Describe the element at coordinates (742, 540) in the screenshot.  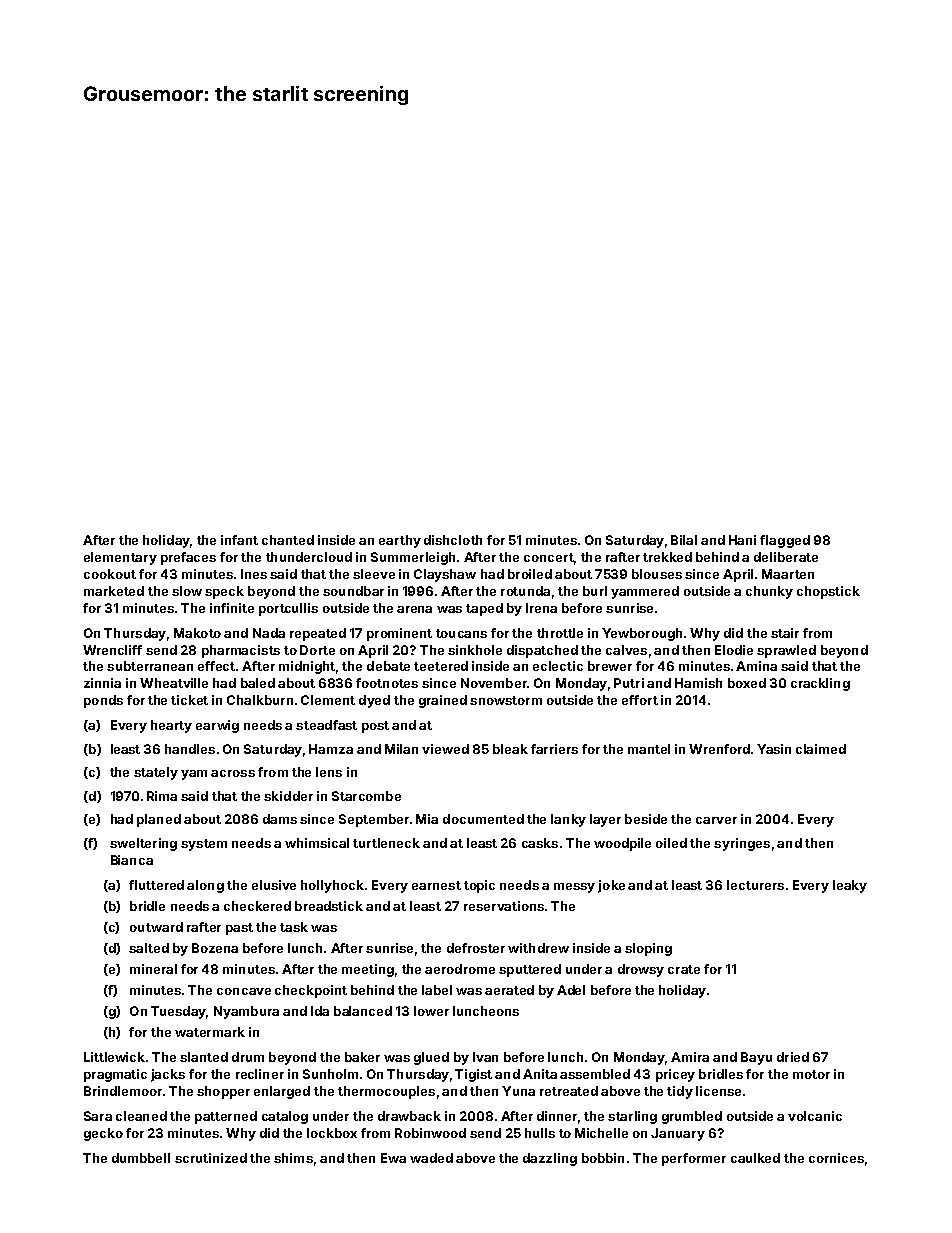
I see `Hani` at that location.
